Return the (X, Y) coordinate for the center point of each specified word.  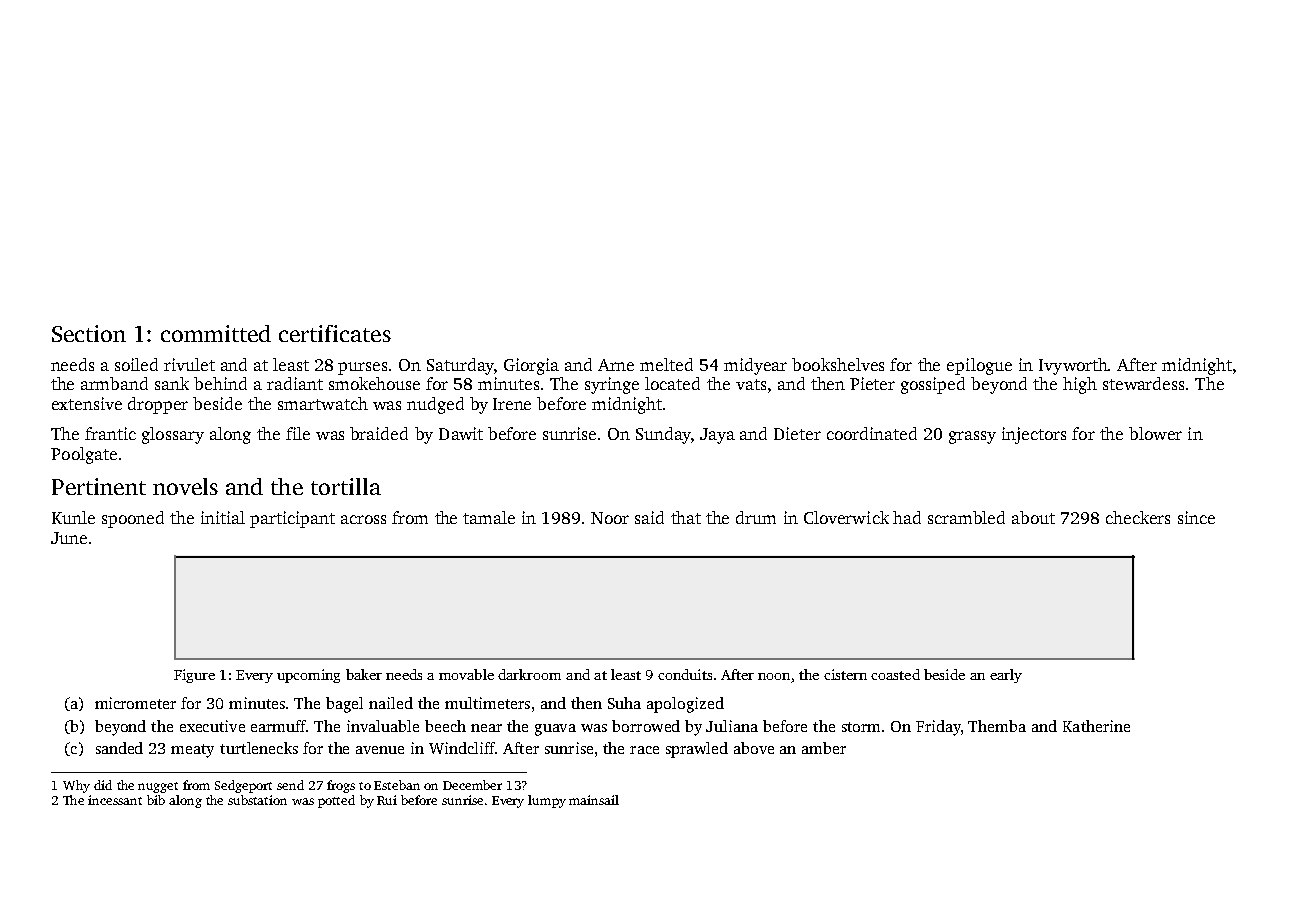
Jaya (717, 436)
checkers (1138, 517)
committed (216, 333)
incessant (115, 800)
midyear (755, 366)
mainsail (594, 800)
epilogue (979, 366)
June (69, 538)
